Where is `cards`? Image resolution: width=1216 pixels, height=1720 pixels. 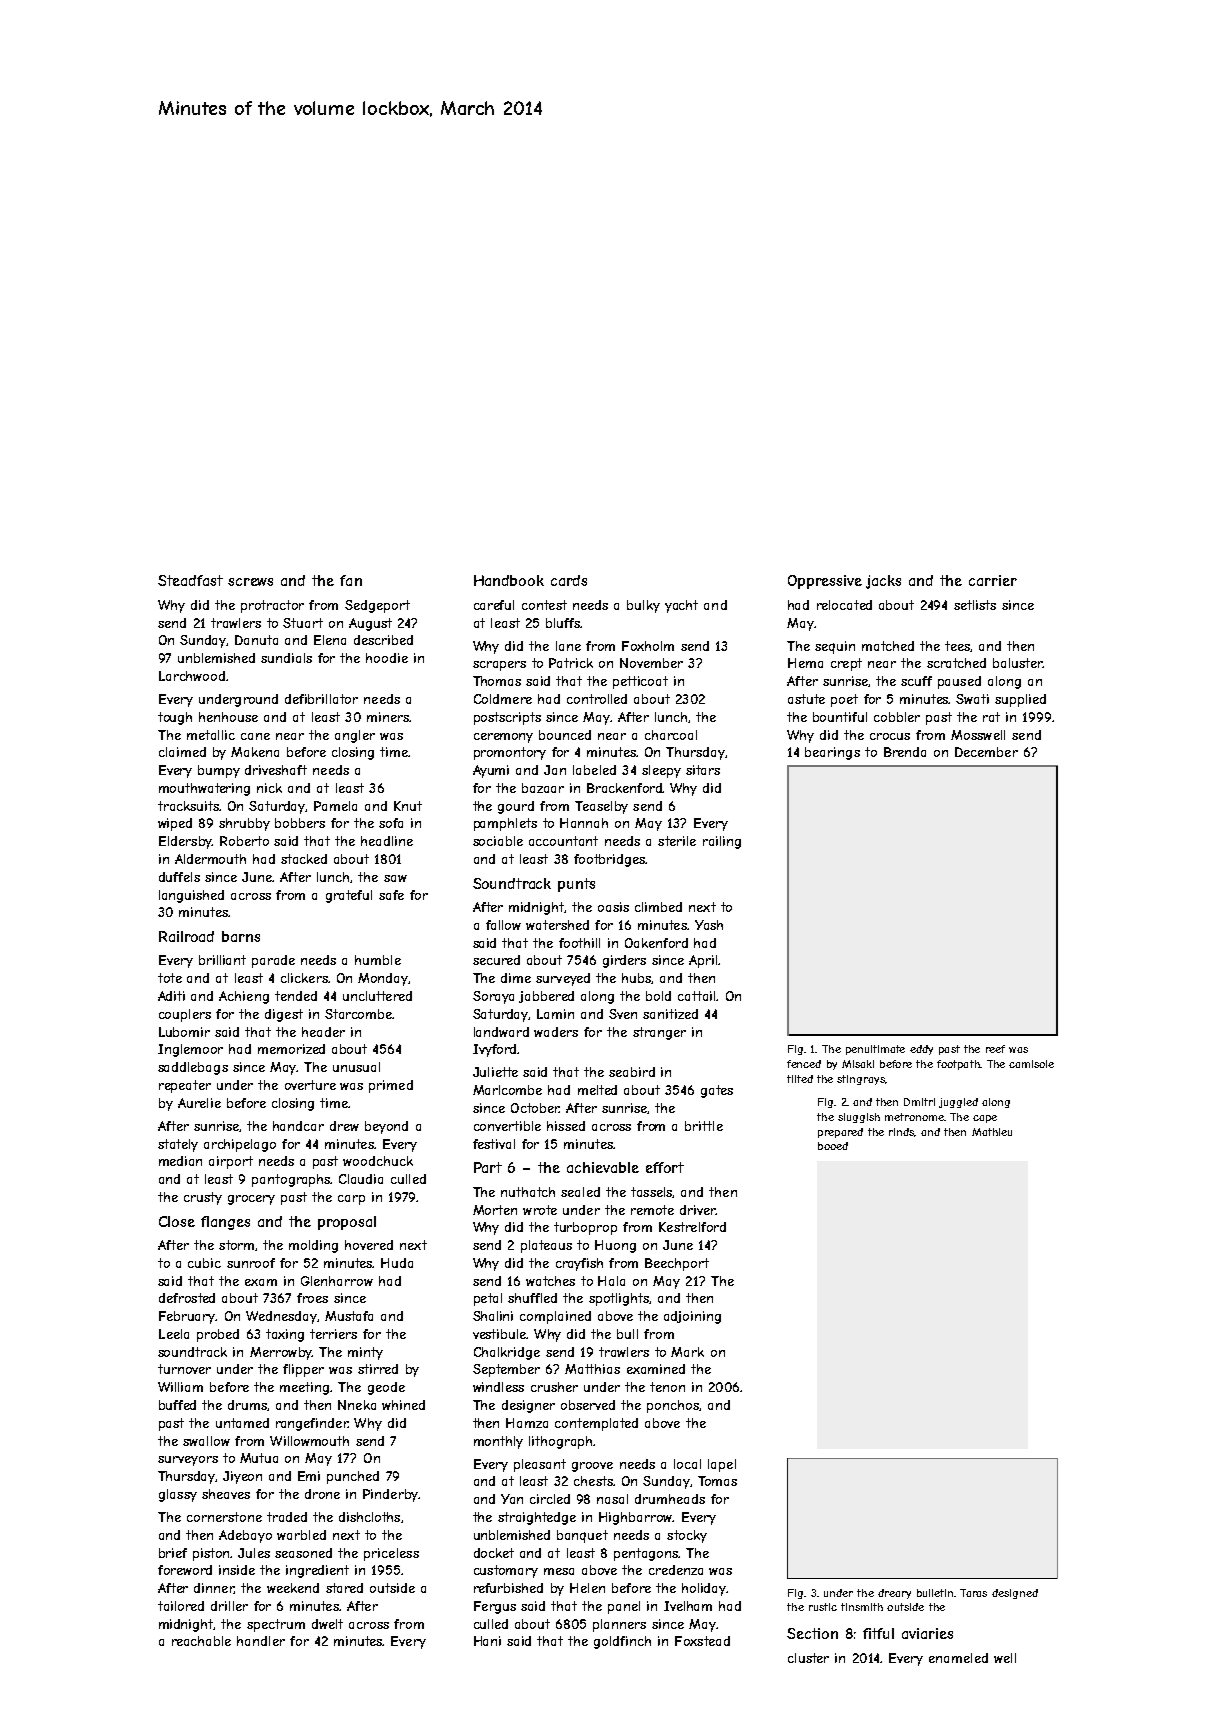 cards is located at coordinates (569, 580).
